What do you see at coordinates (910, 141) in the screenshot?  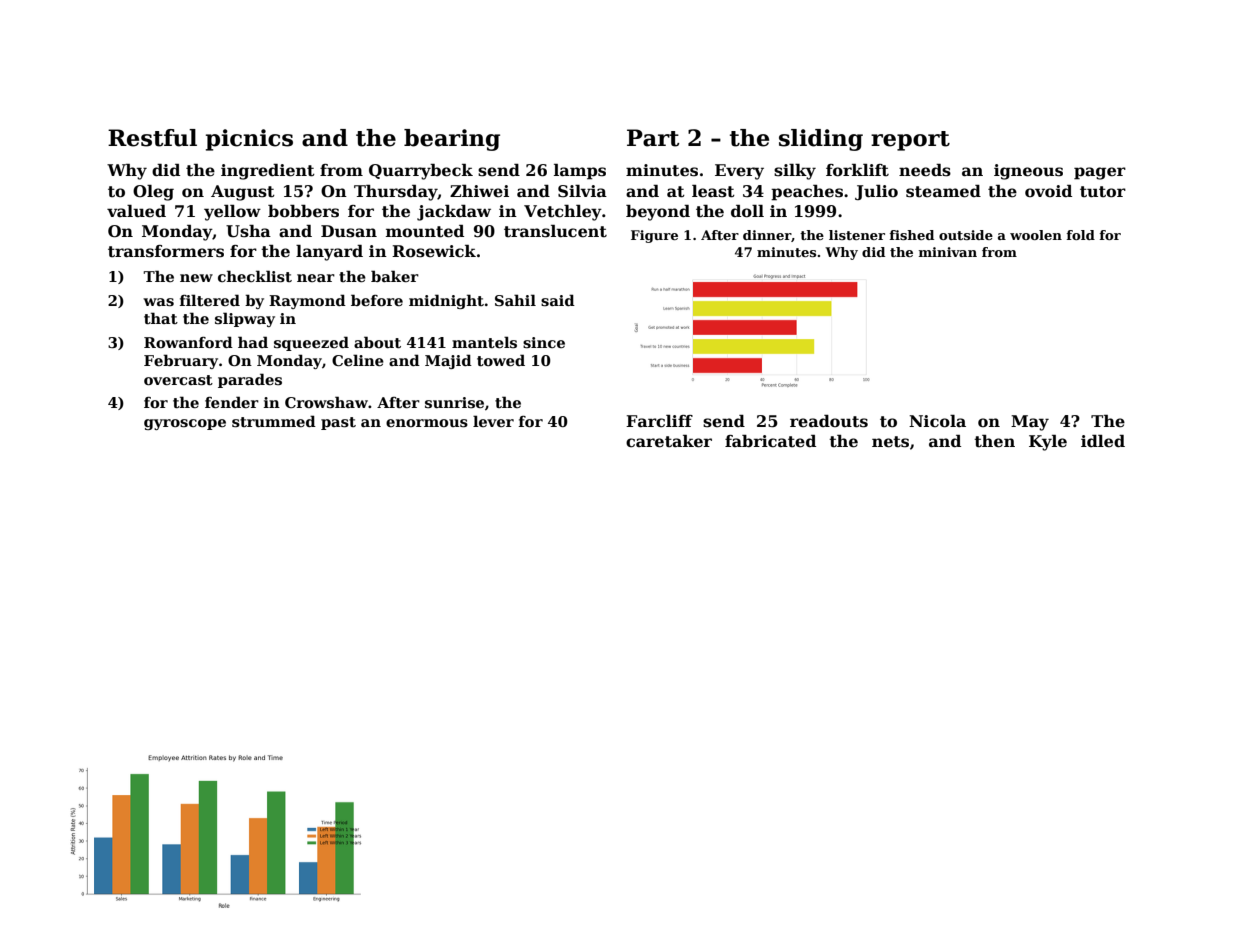 I see `report` at bounding box center [910, 141].
